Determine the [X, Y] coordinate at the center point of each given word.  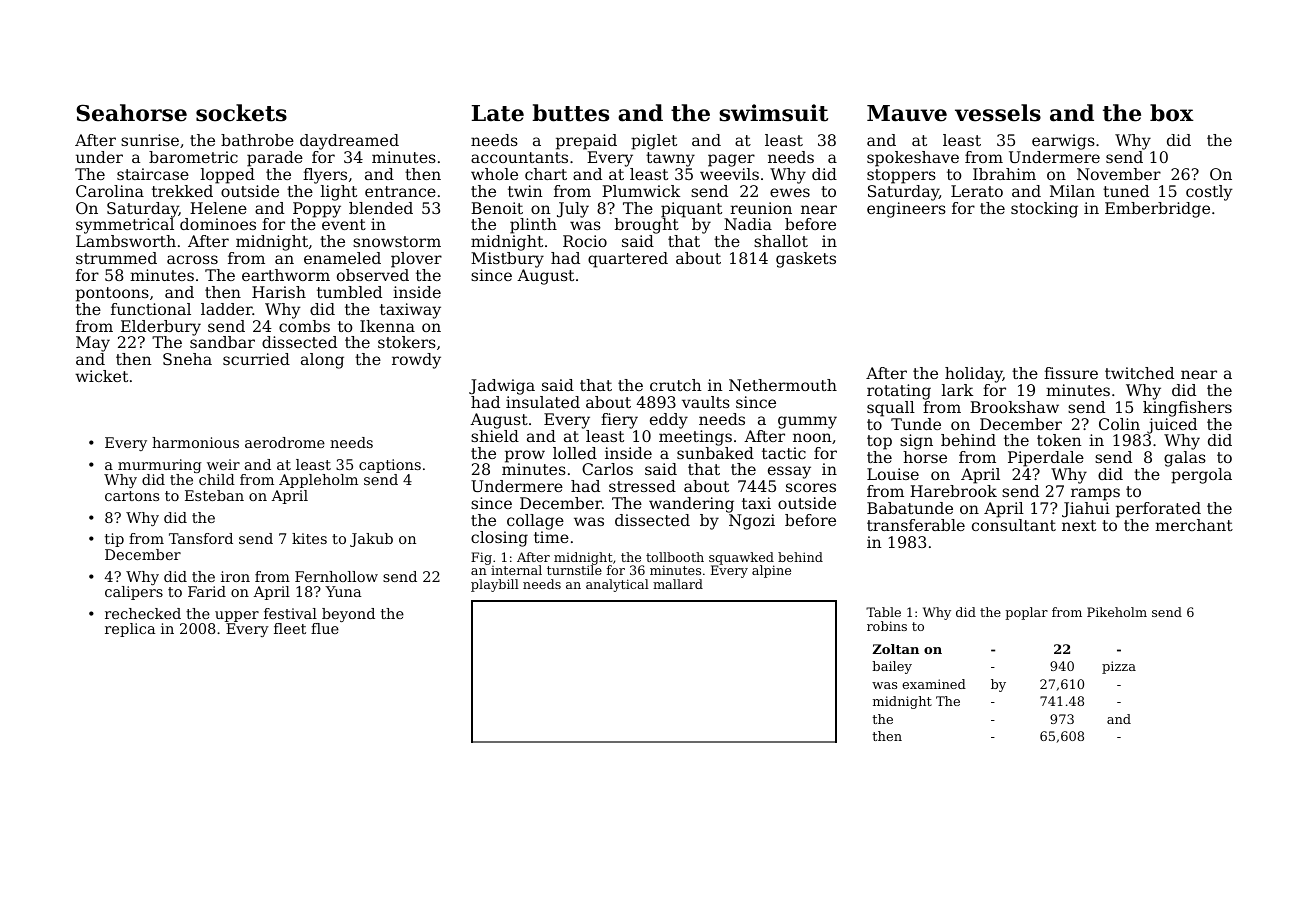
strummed [116, 258]
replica [130, 630]
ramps [1095, 494]
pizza [1119, 667]
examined [934, 684]
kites [309, 538]
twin [525, 191]
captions [390, 466]
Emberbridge [1157, 210]
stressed [642, 486]
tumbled [349, 292]
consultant [1014, 525]
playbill [495, 585]
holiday [974, 375]
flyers [325, 176]
